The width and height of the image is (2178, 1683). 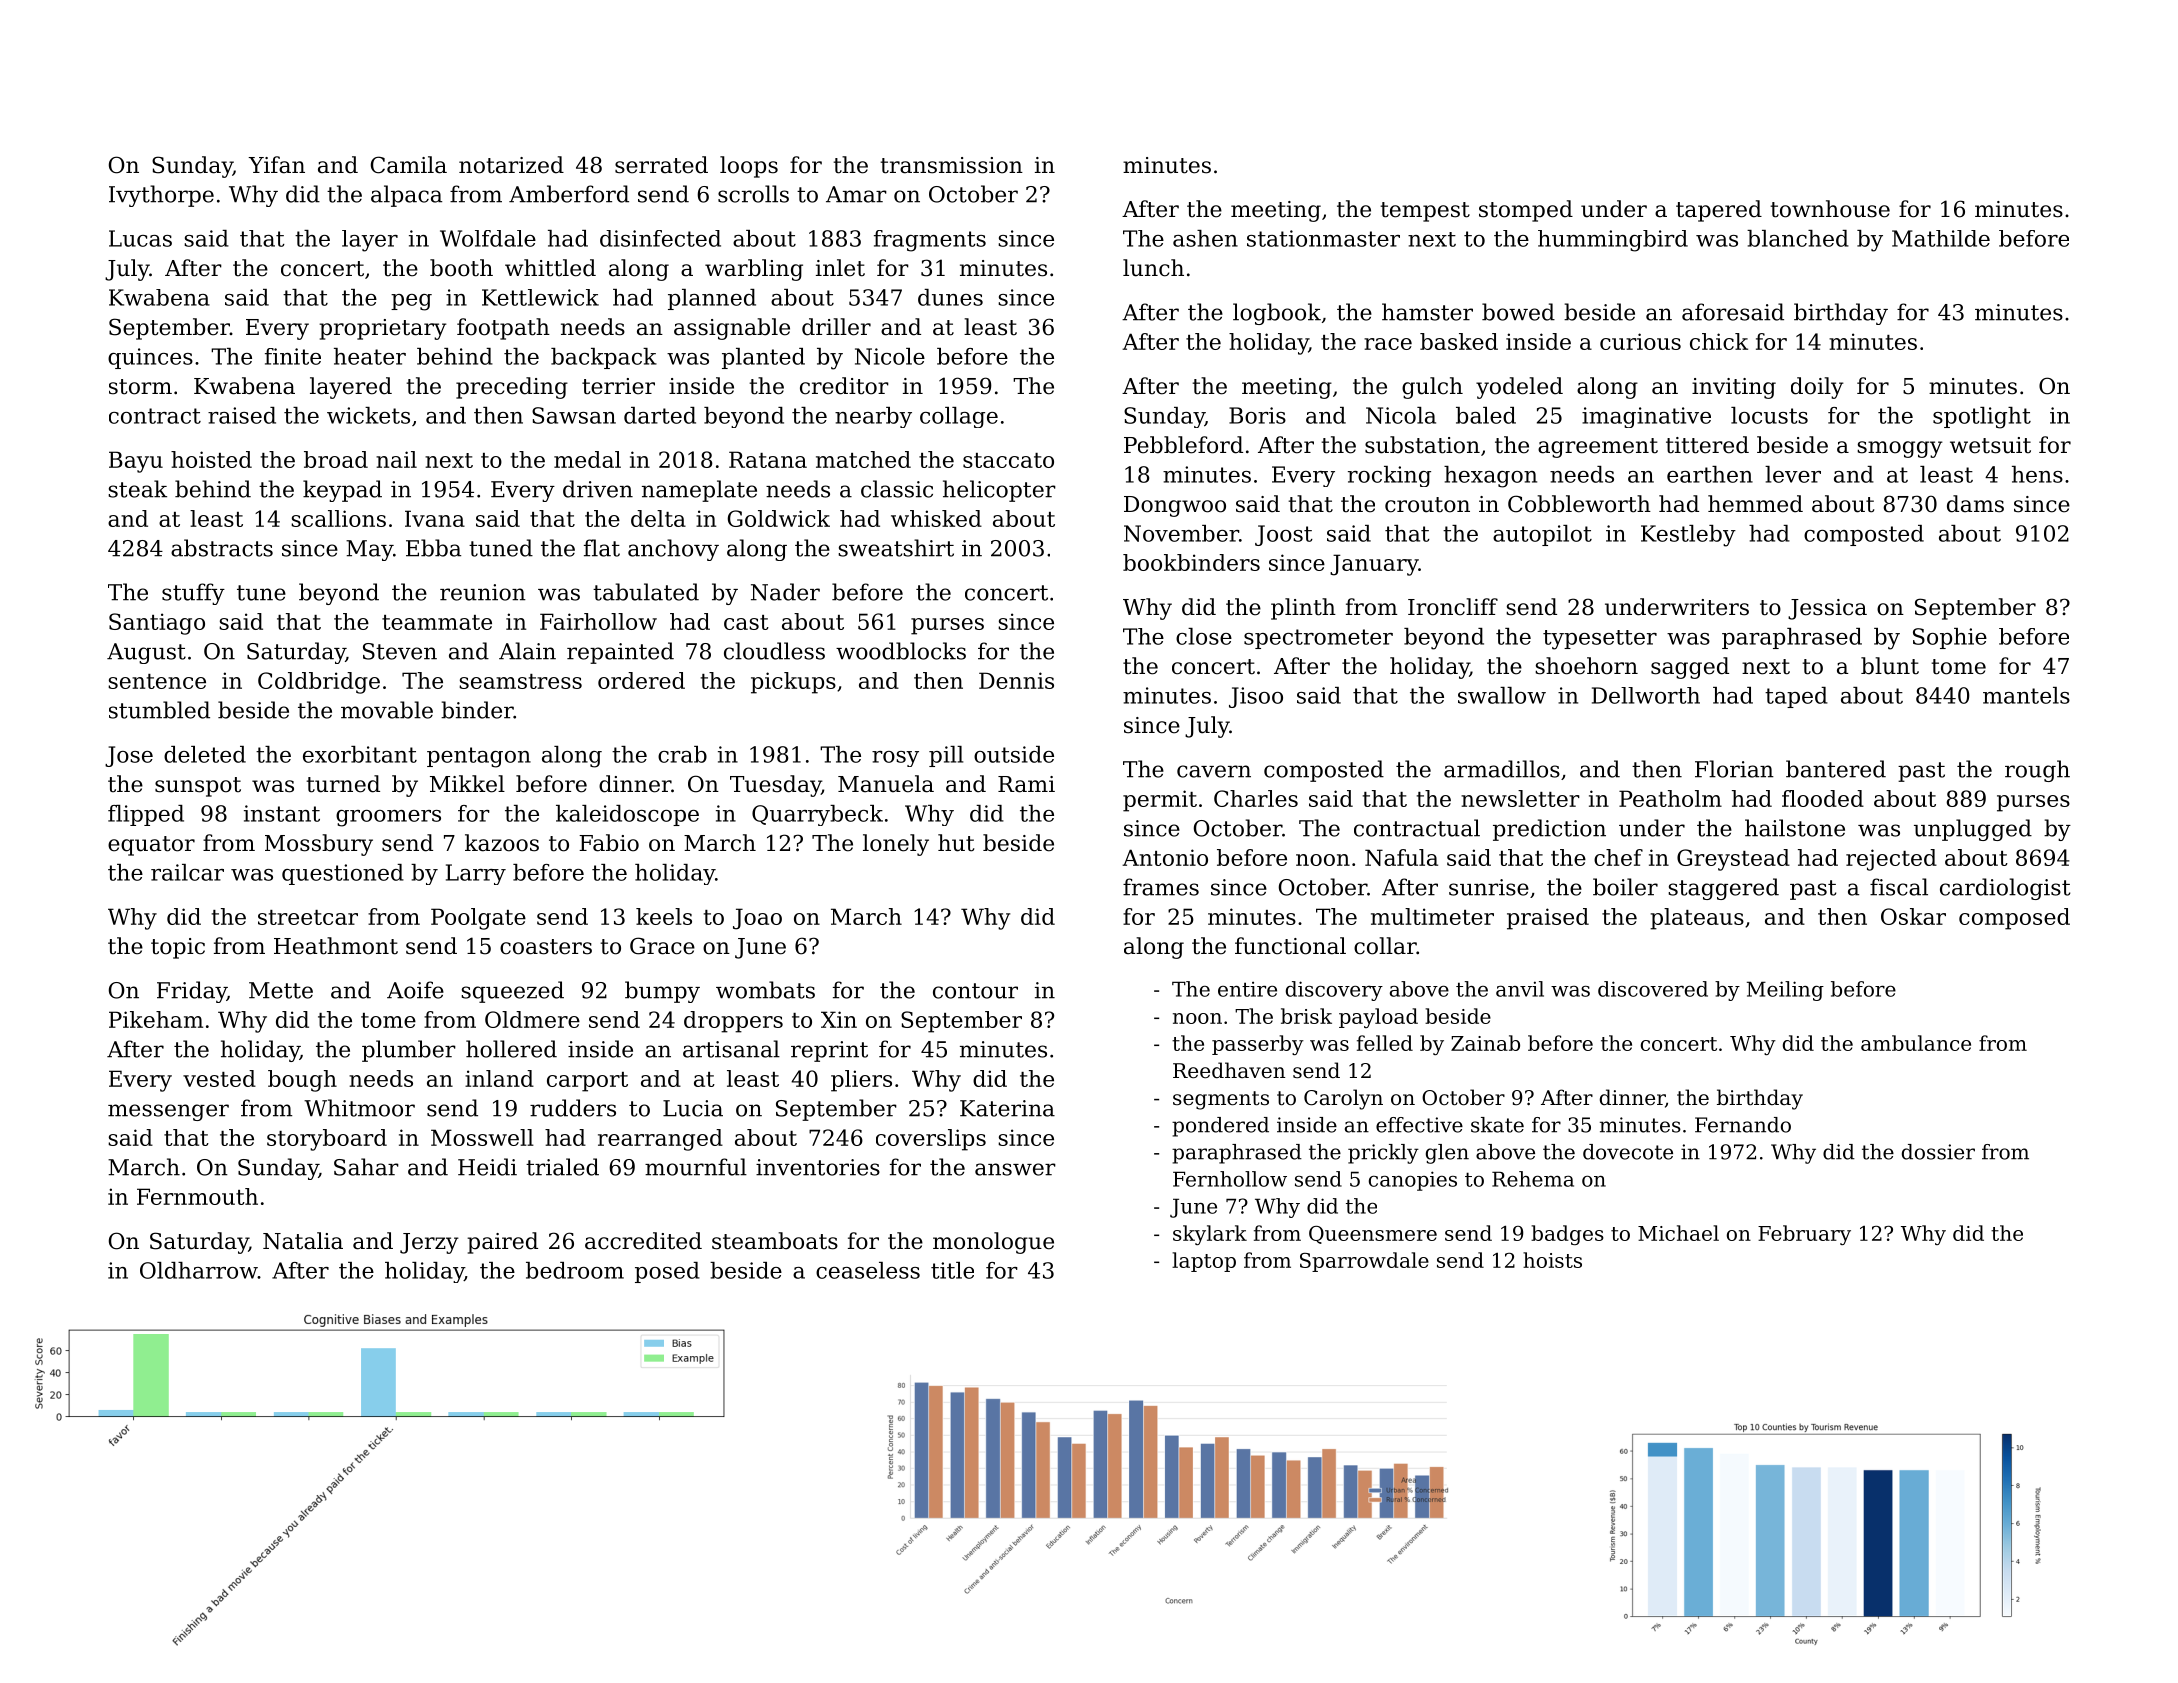 What do you see at coordinates (1542, 535) in the image?
I see `autopilot` at bounding box center [1542, 535].
